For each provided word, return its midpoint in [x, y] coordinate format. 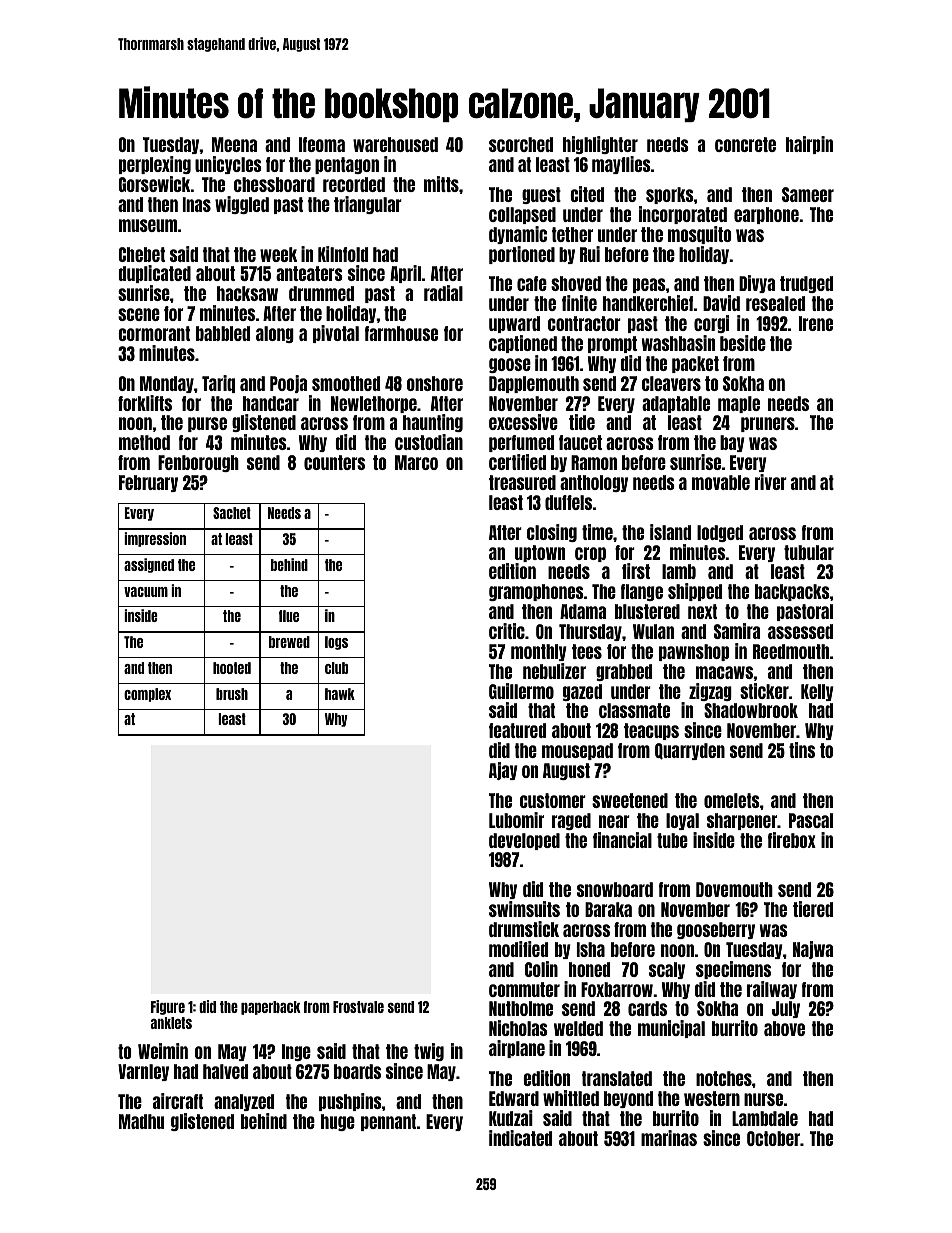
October [773, 1138]
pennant [388, 1122]
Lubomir [516, 820]
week [278, 254]
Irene [816, 323]
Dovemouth [734, 889]
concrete [745, 144]
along [275, 334]
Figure [168, 1007]
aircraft [178, 1101]
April [405, 274]
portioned [522, 255]
